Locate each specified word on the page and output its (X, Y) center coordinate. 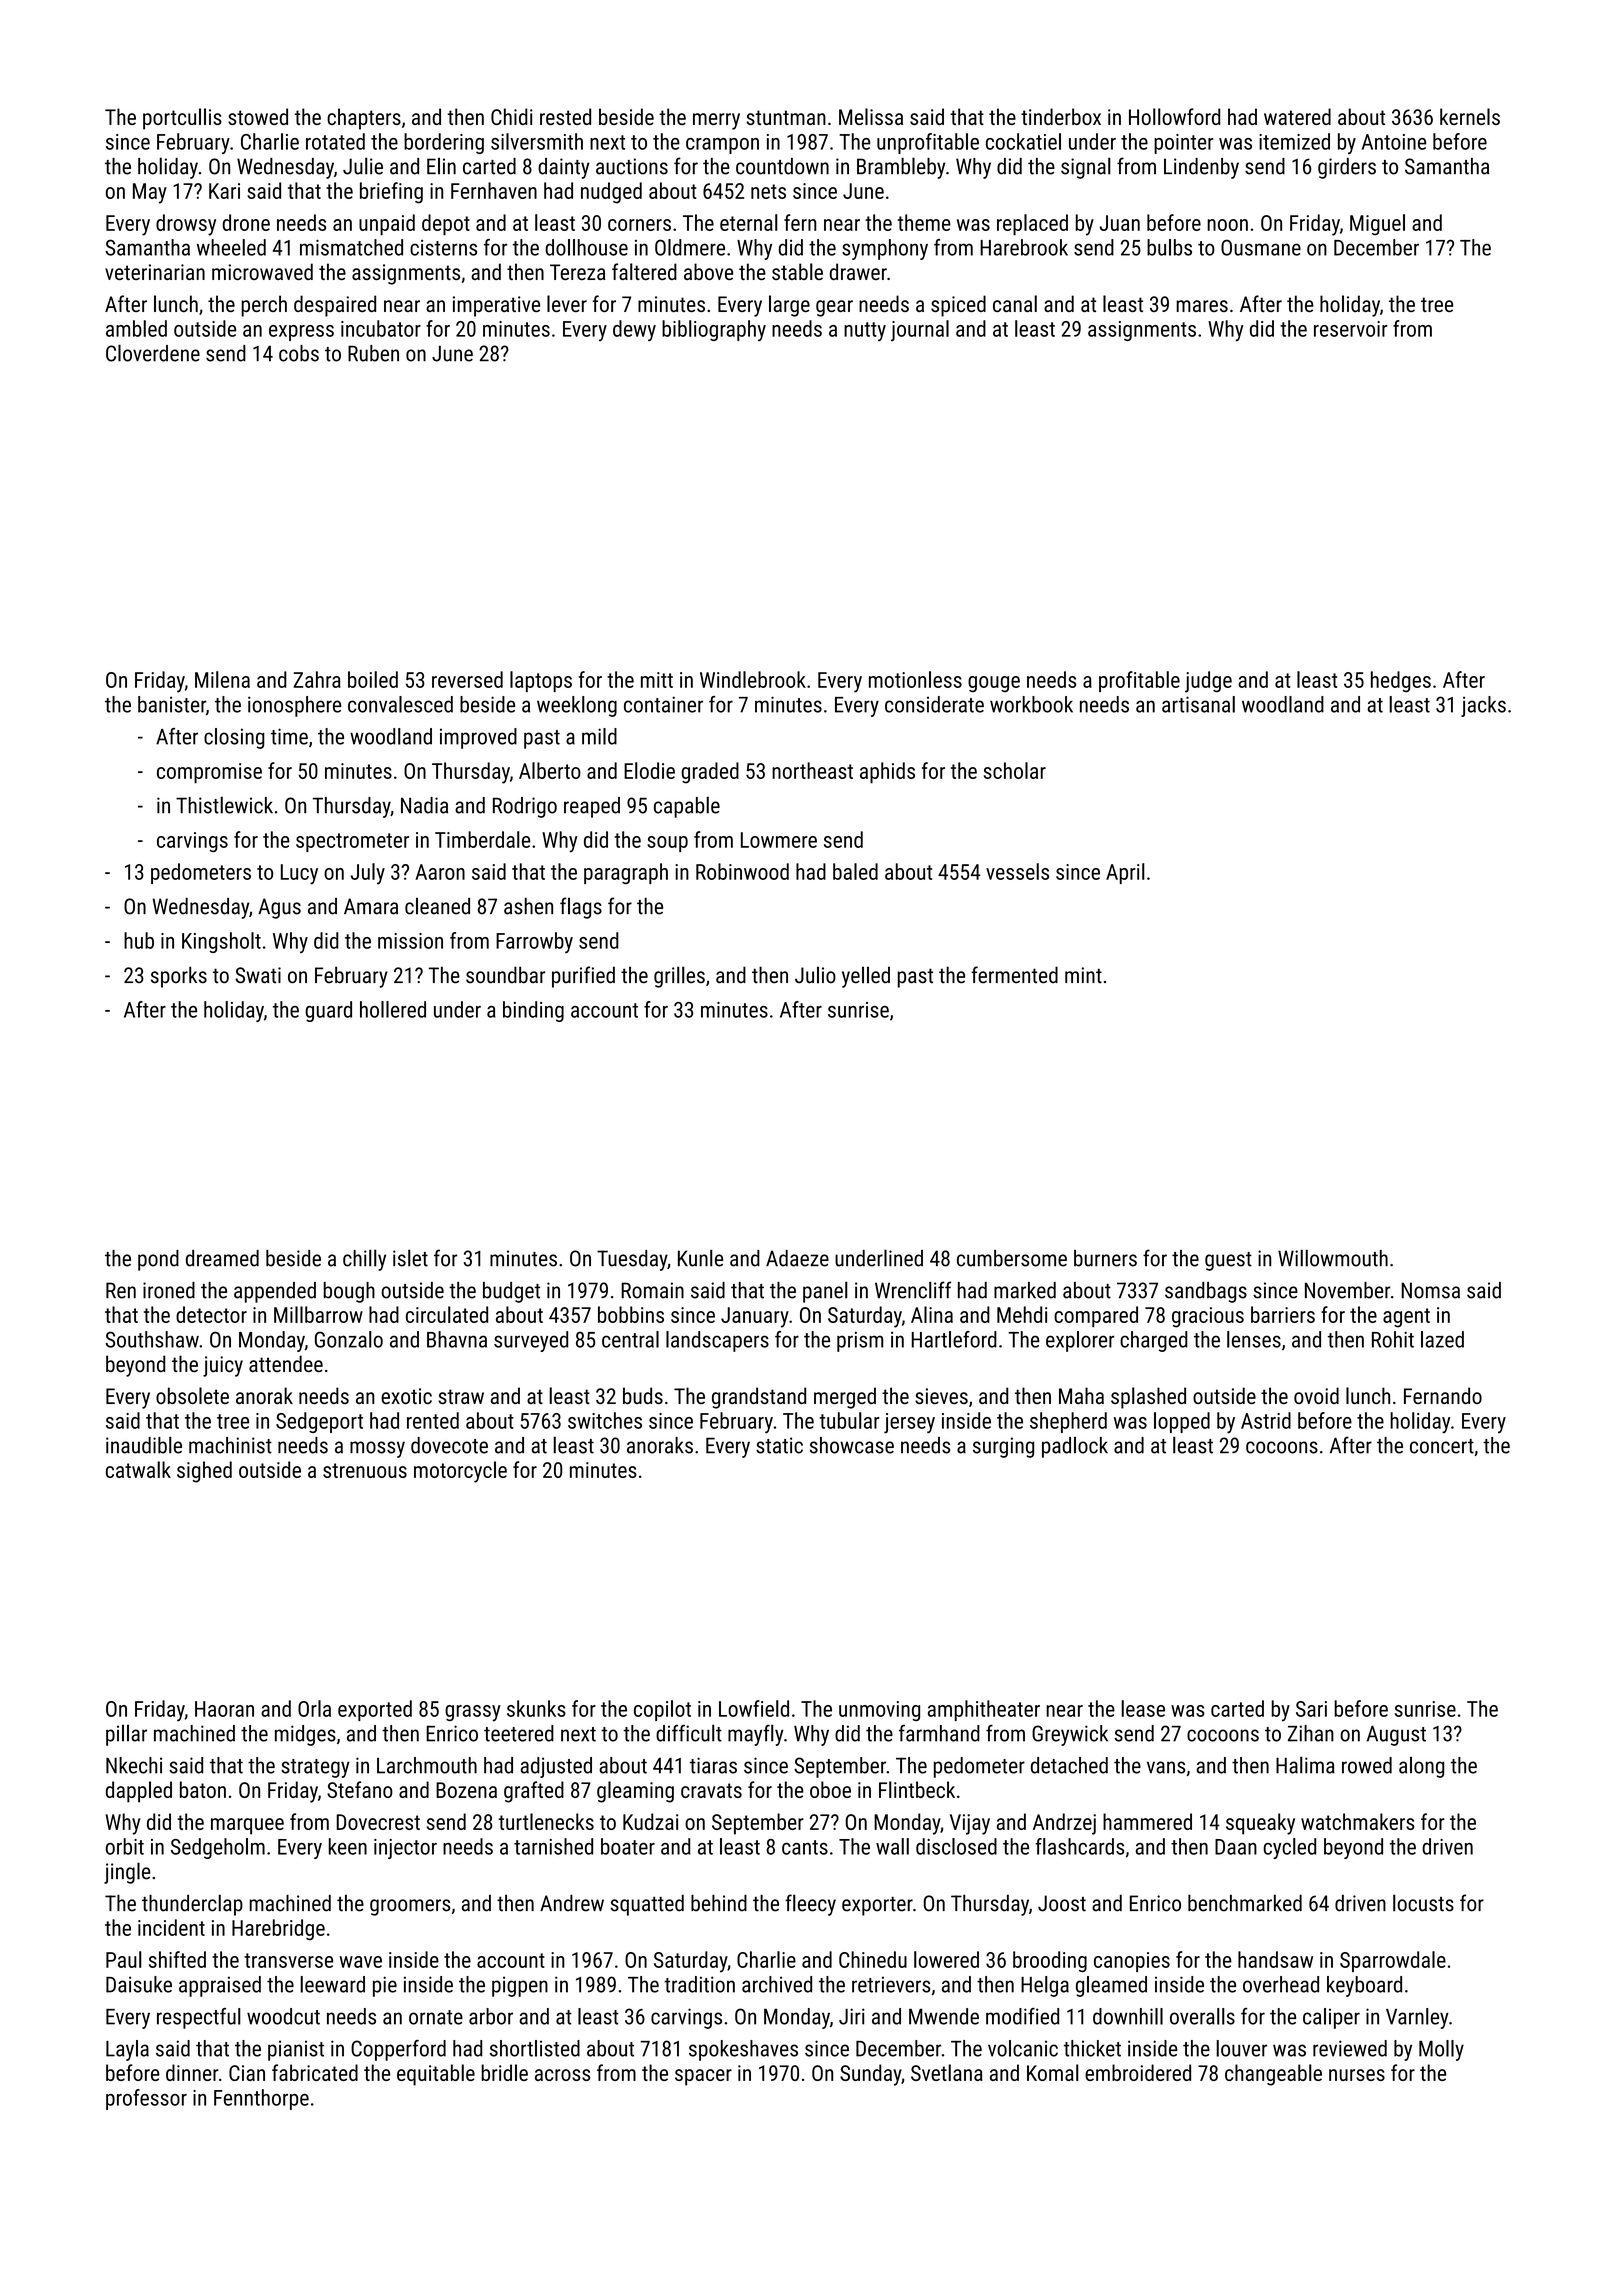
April (1125, 873)
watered (1297, 116)
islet (410, 1258)
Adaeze (797, 1258)
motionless (915, 679)
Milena (222, 679)
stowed (258, 116)
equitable (436, 2075)
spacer (703, 2077)
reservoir (1350, 329)
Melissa (871, 116)
